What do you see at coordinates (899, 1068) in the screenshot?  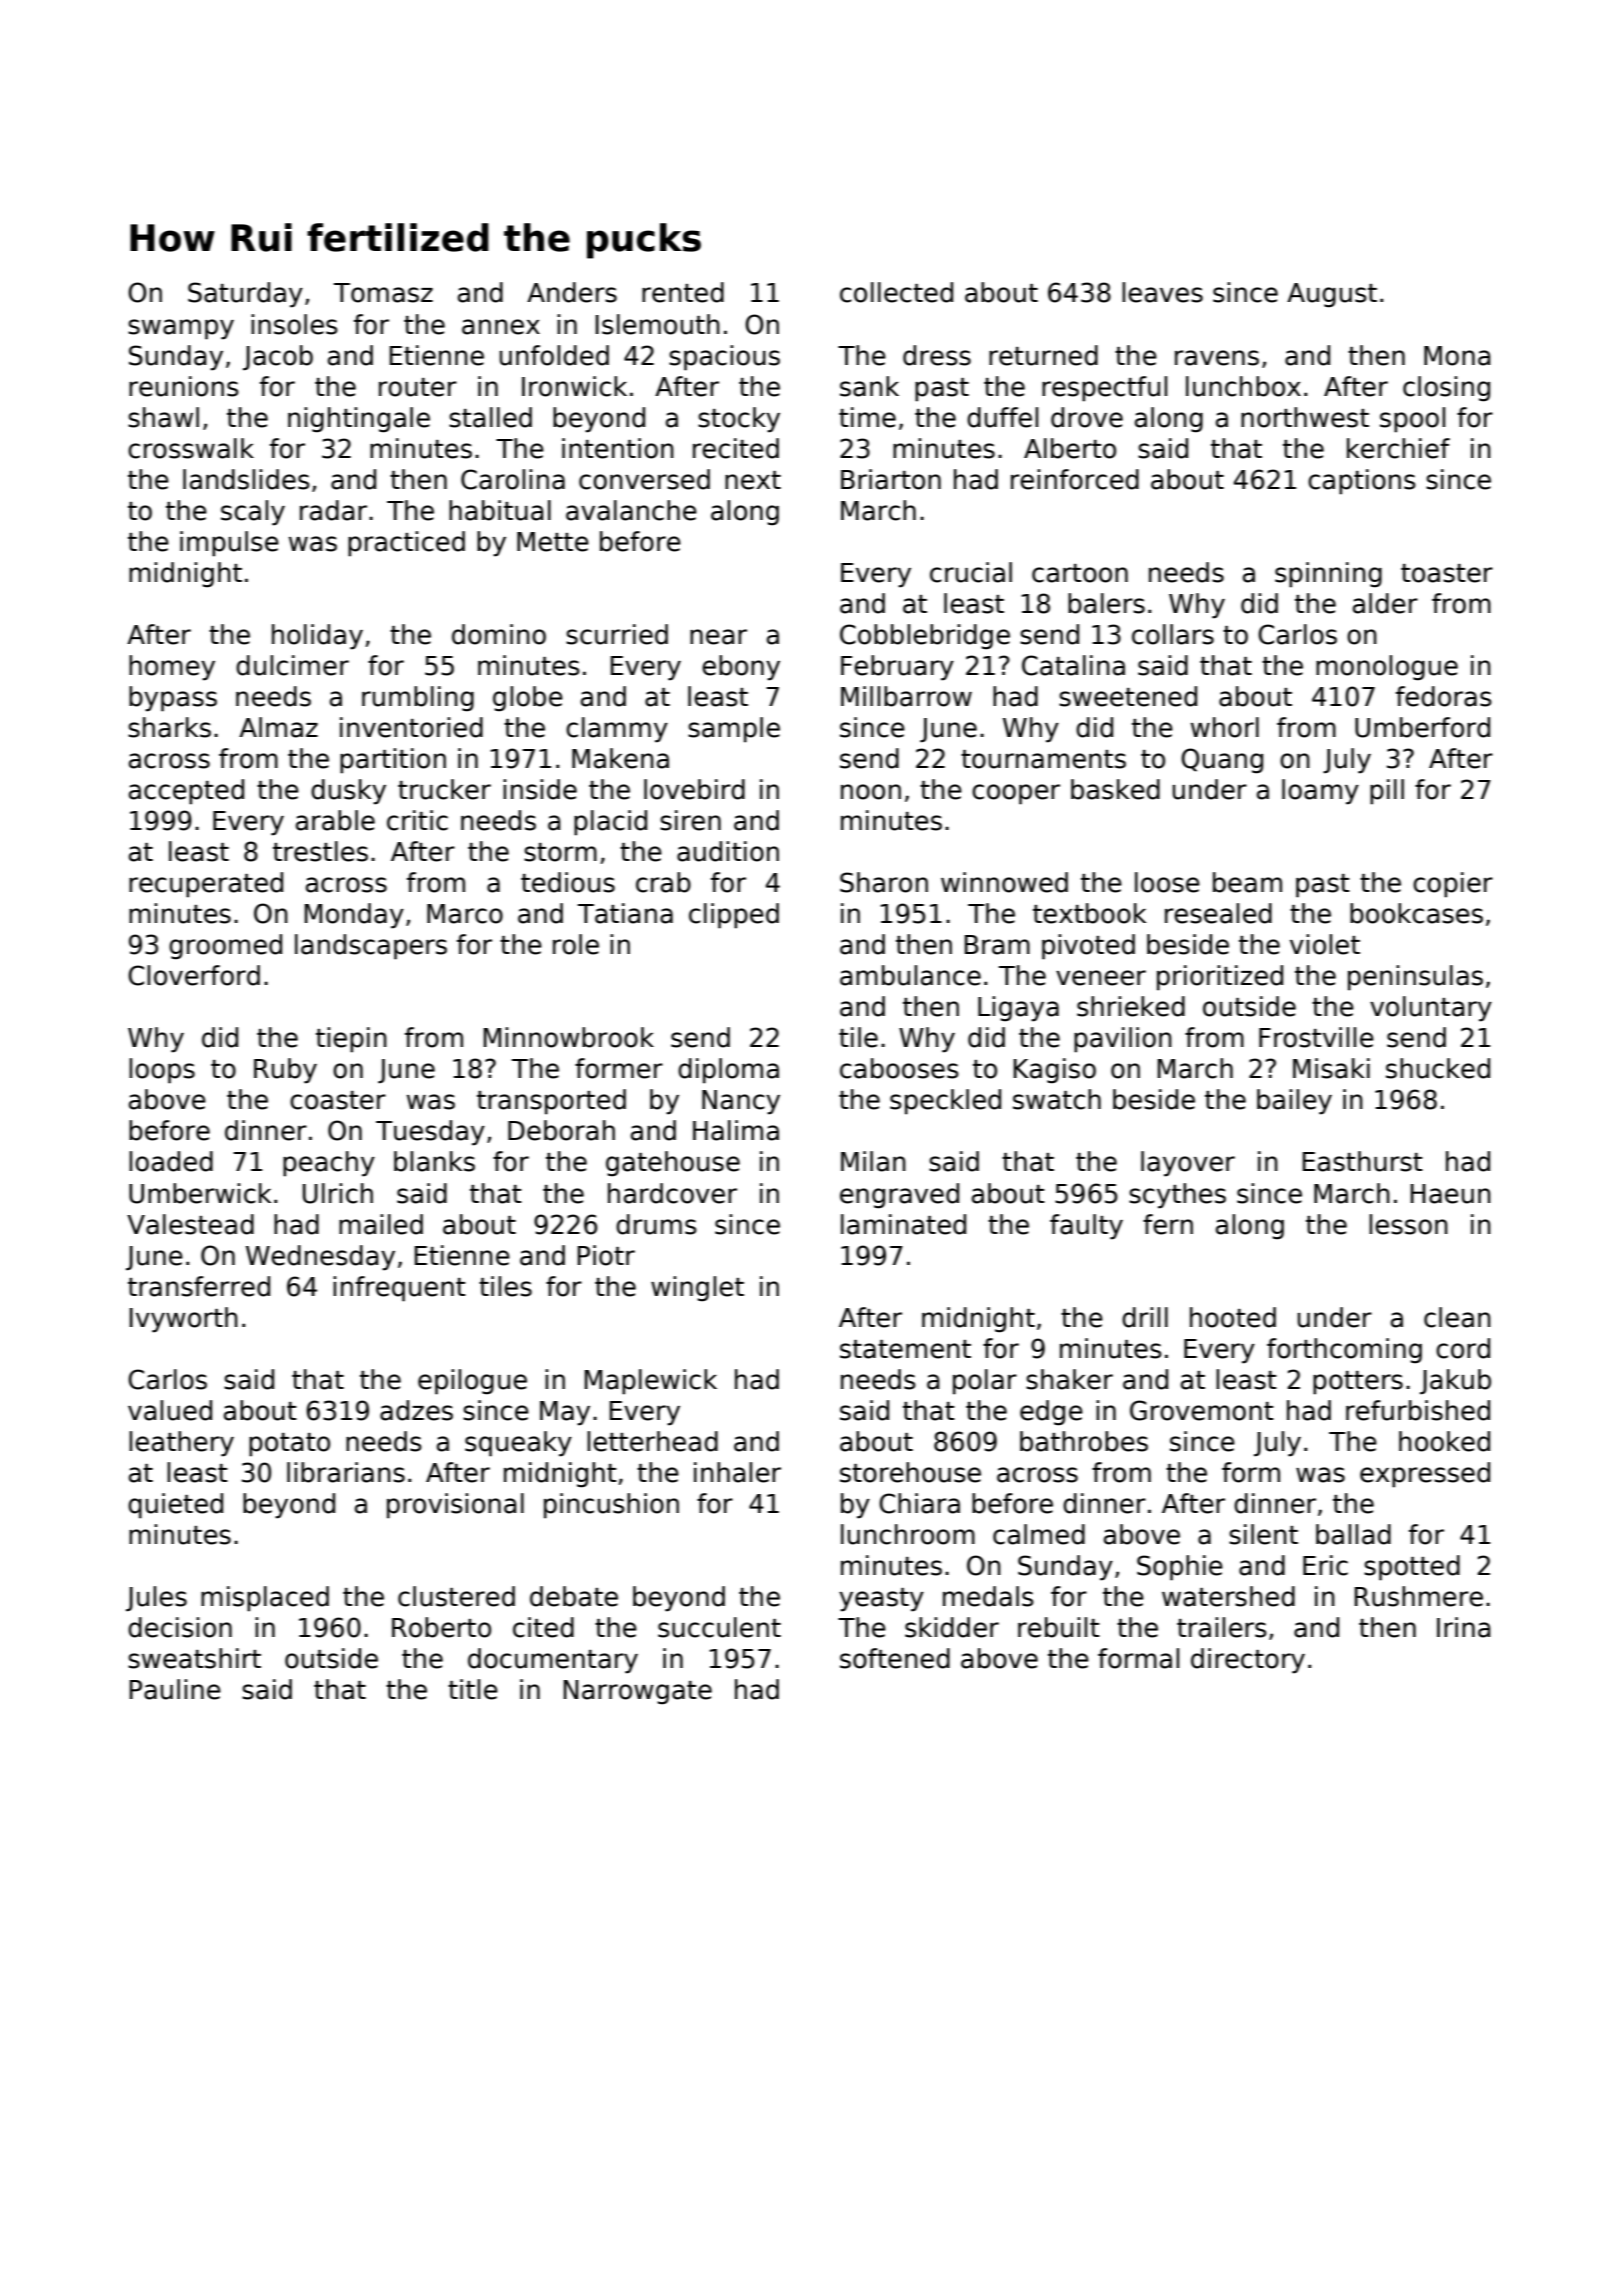 I see `cabooses` at bounding box center [899, 1068].
